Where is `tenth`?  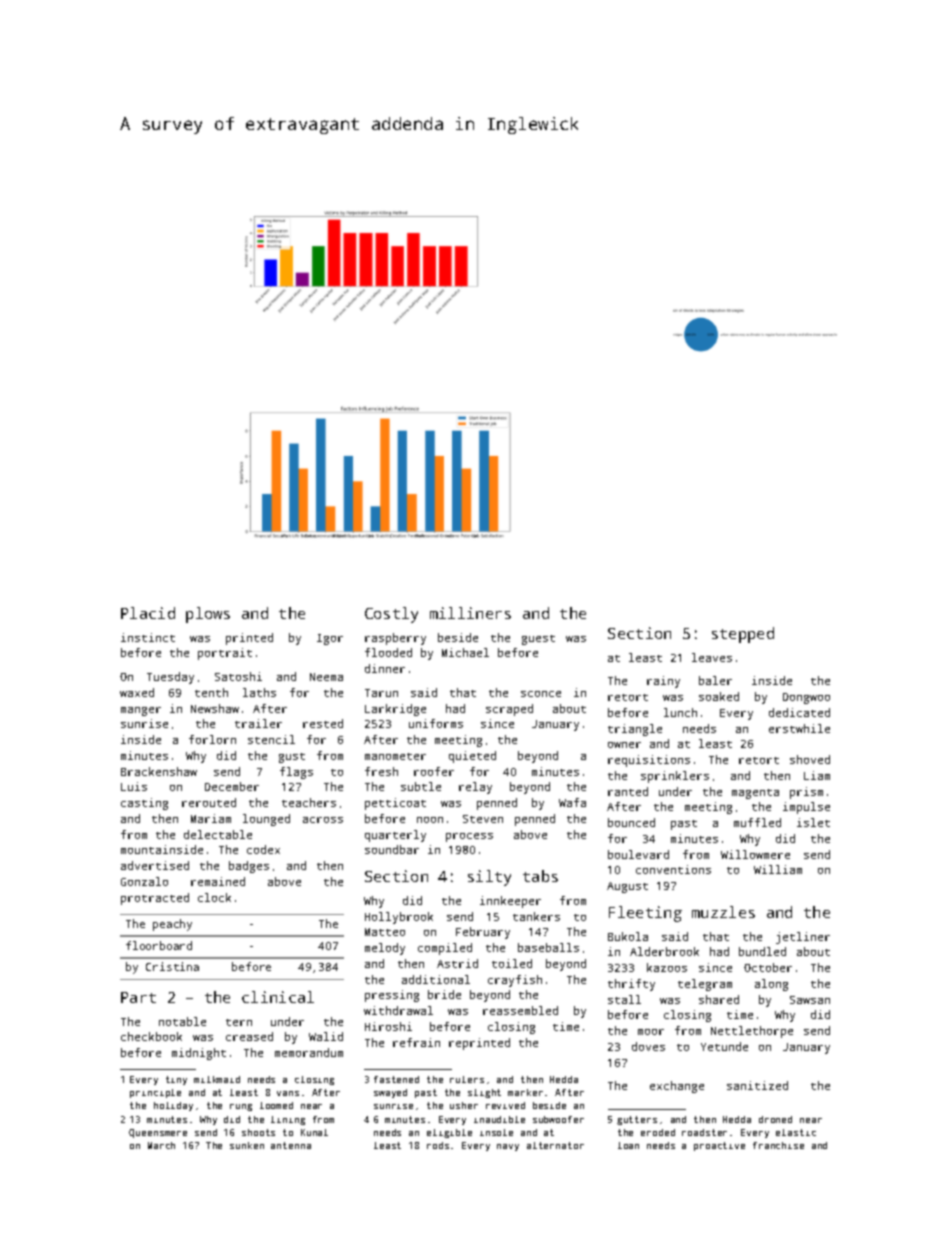
tenth is located at coordinates (211, 692).
